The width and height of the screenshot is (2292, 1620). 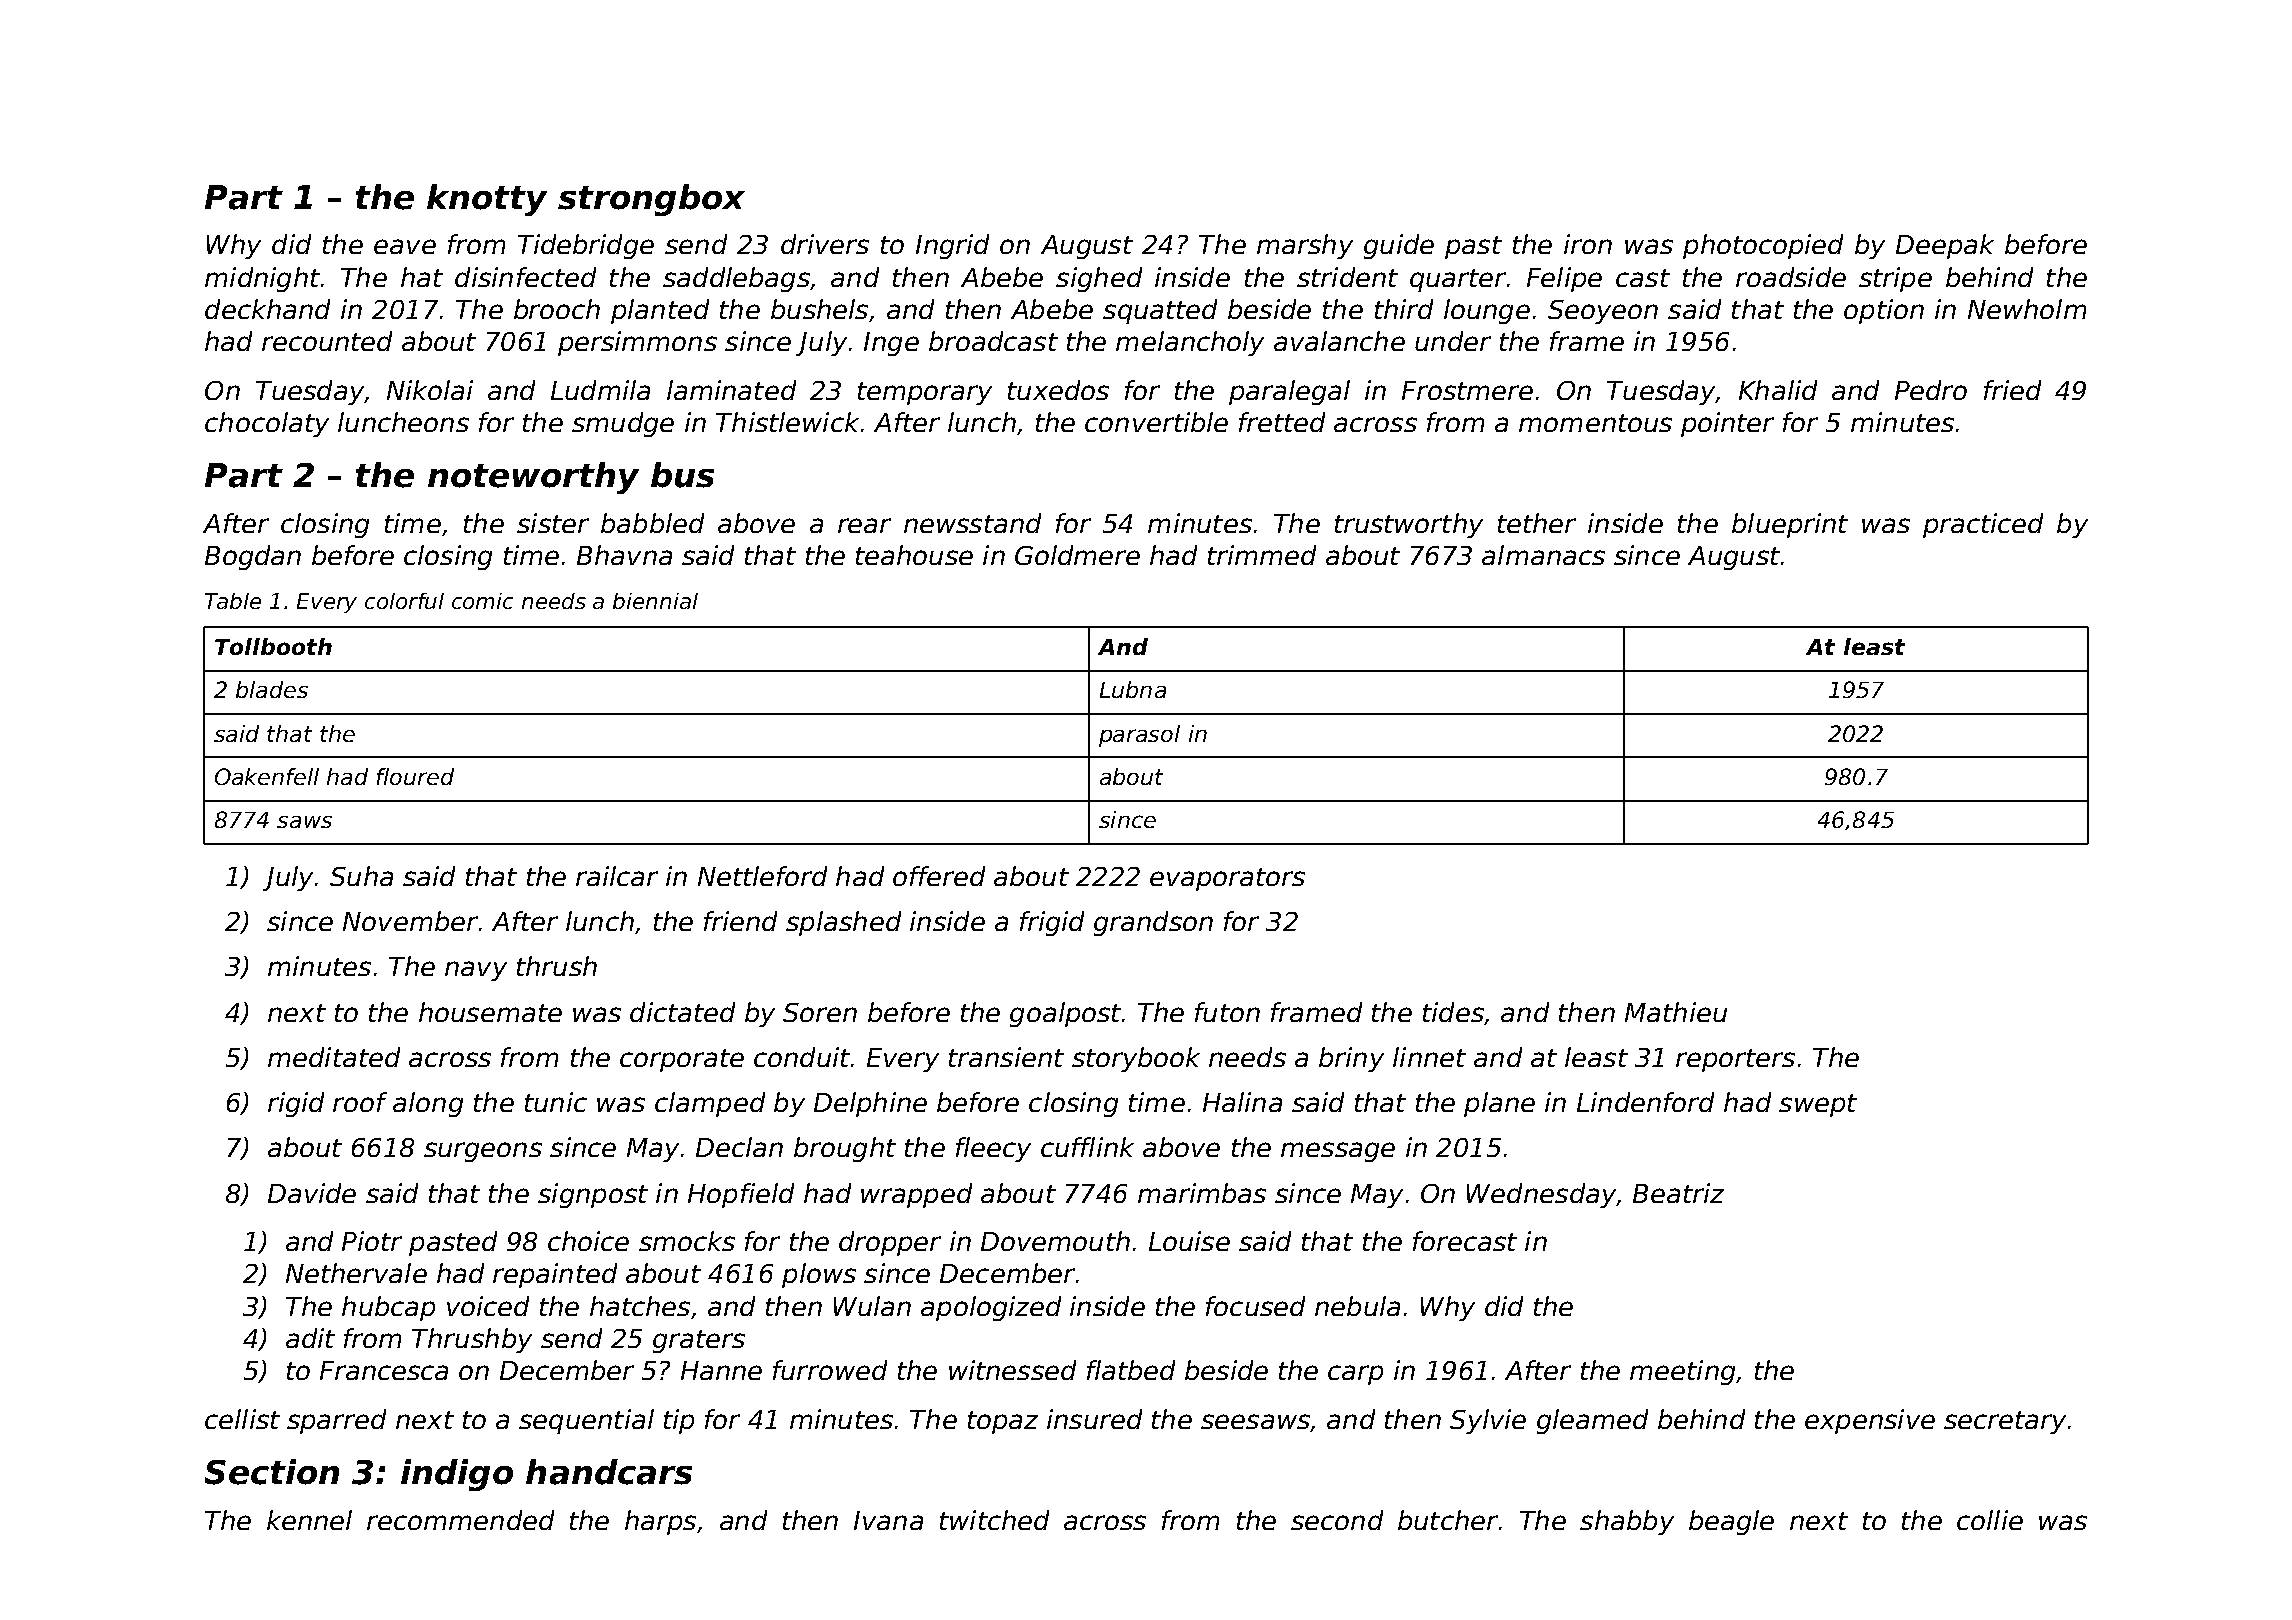 What do you see at coordinates (1676, 1012) in the screenshot?
I see `Mathieu` at bounding box center [1676, 1012].
